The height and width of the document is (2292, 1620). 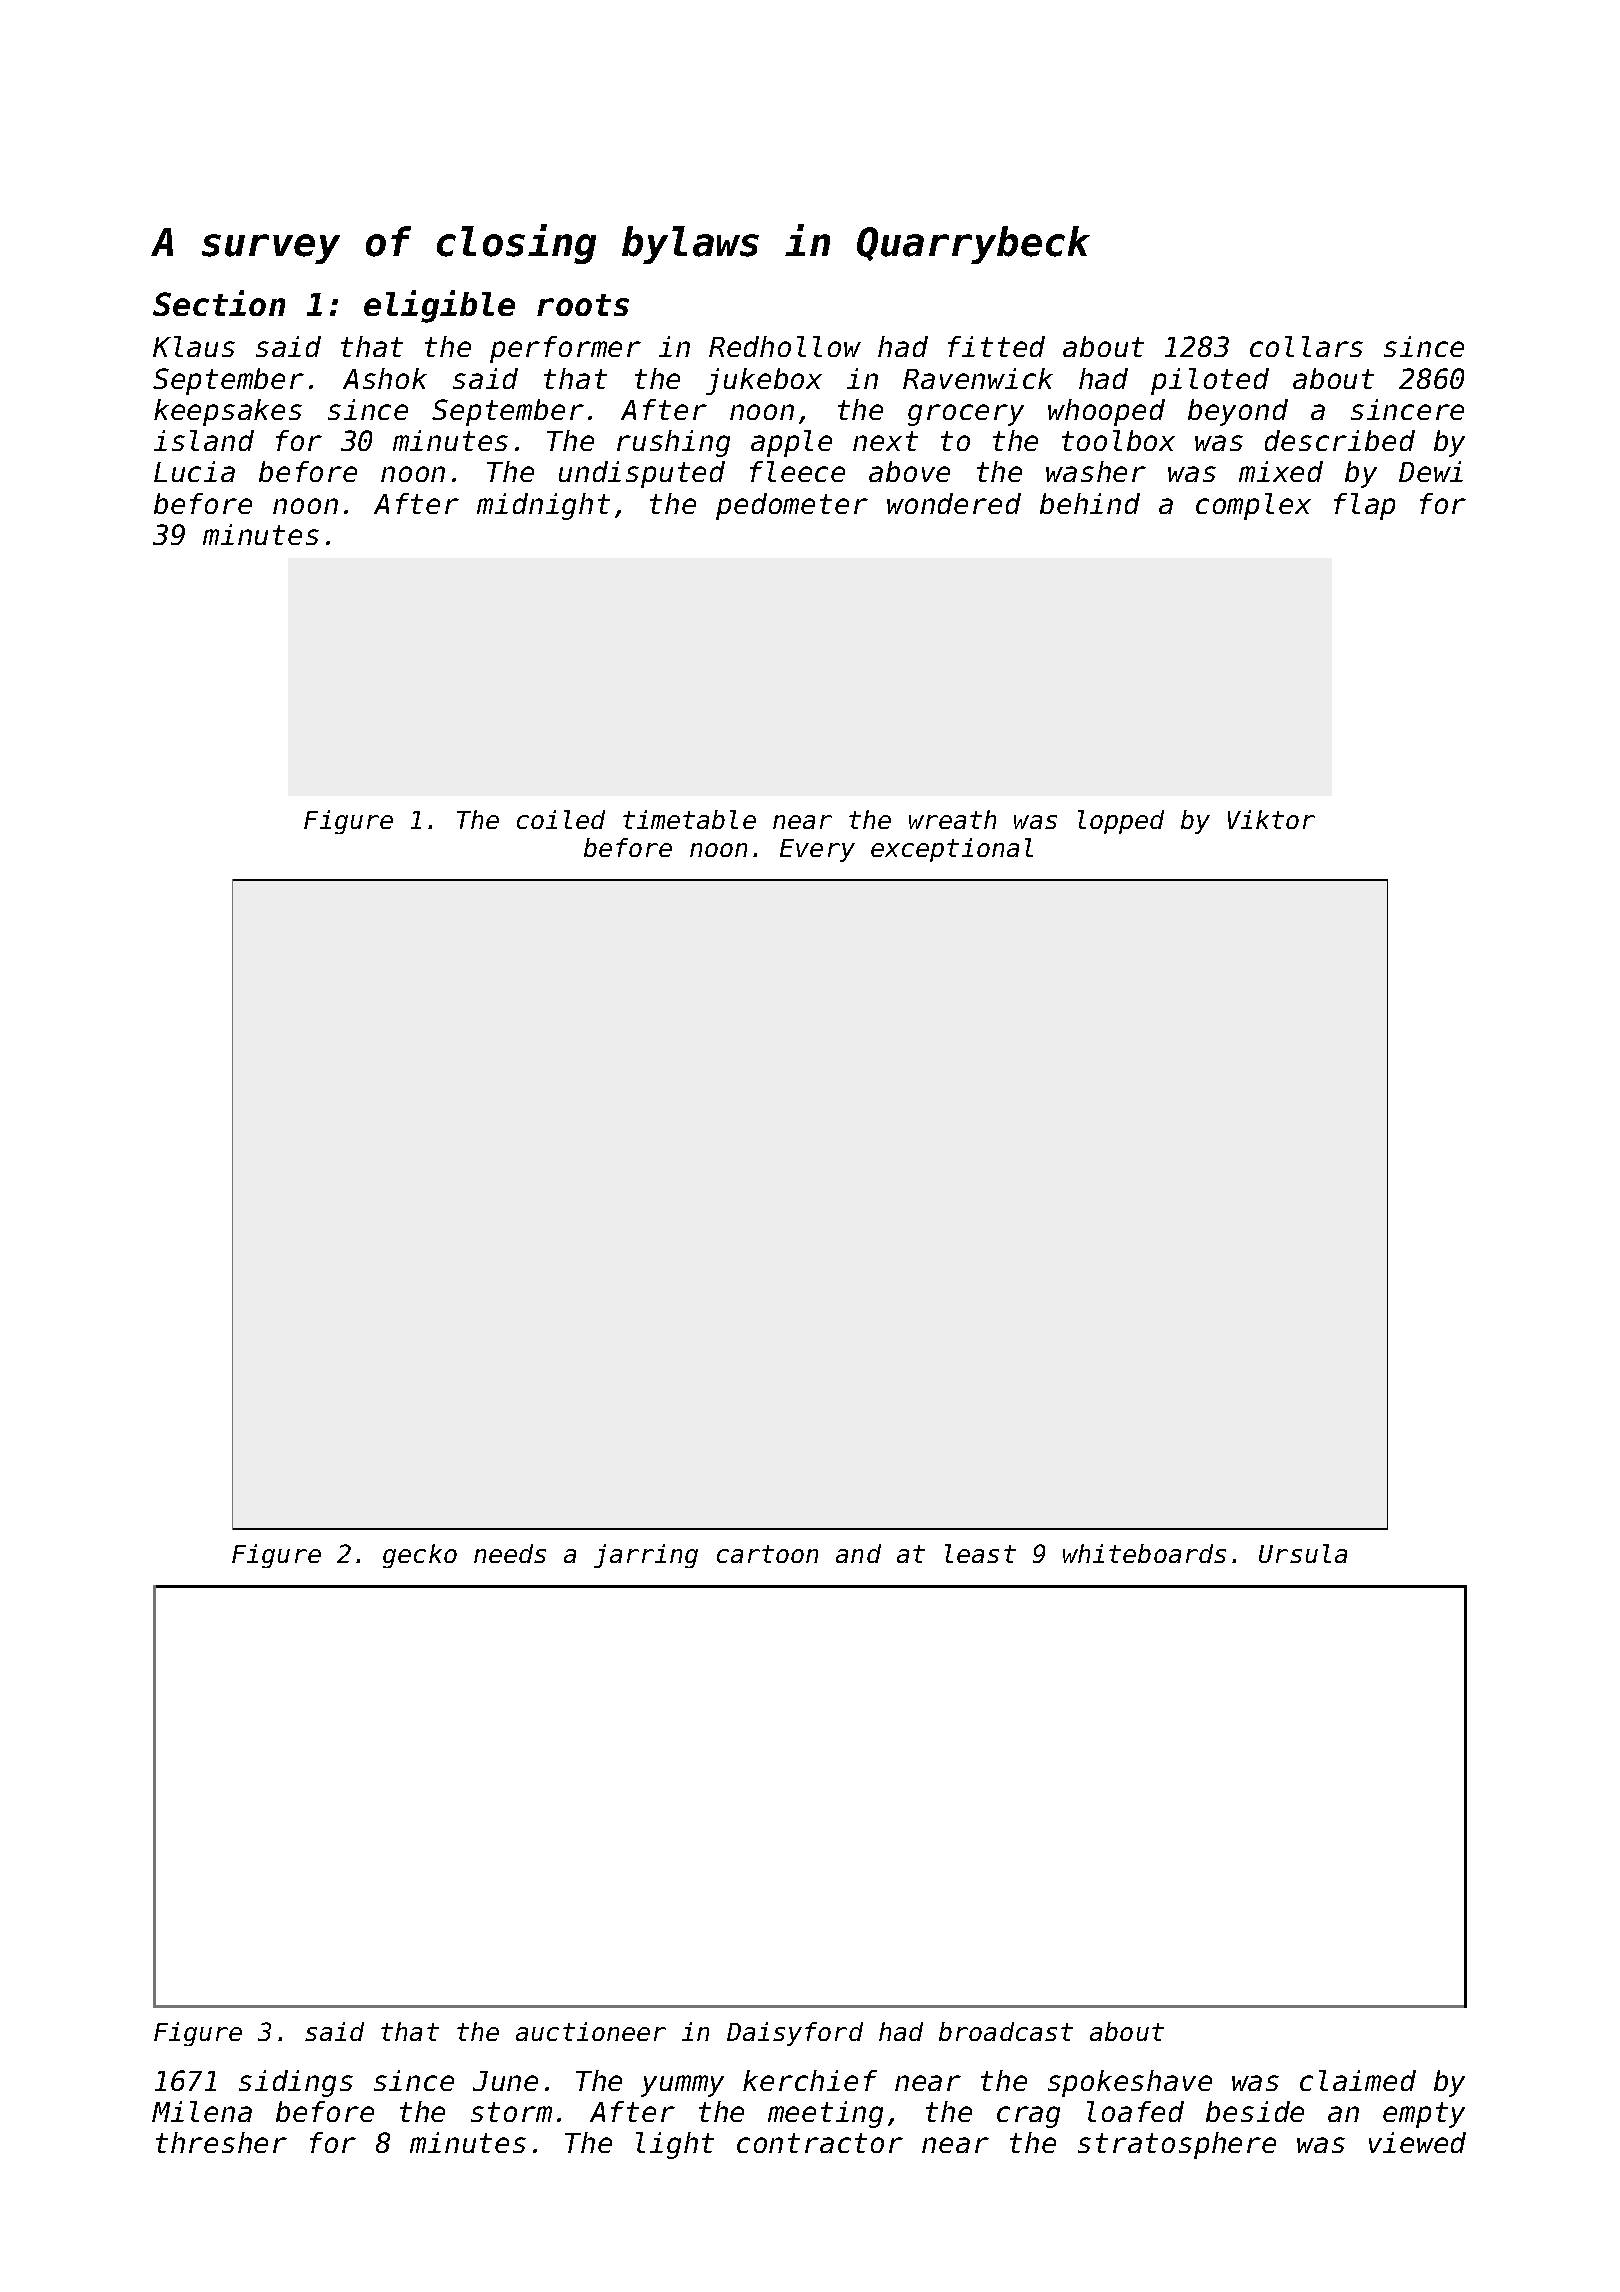 What do you see at coordinates (646, 1556) in the document?
I see `jarring` at bounding box center [646, 1556].
